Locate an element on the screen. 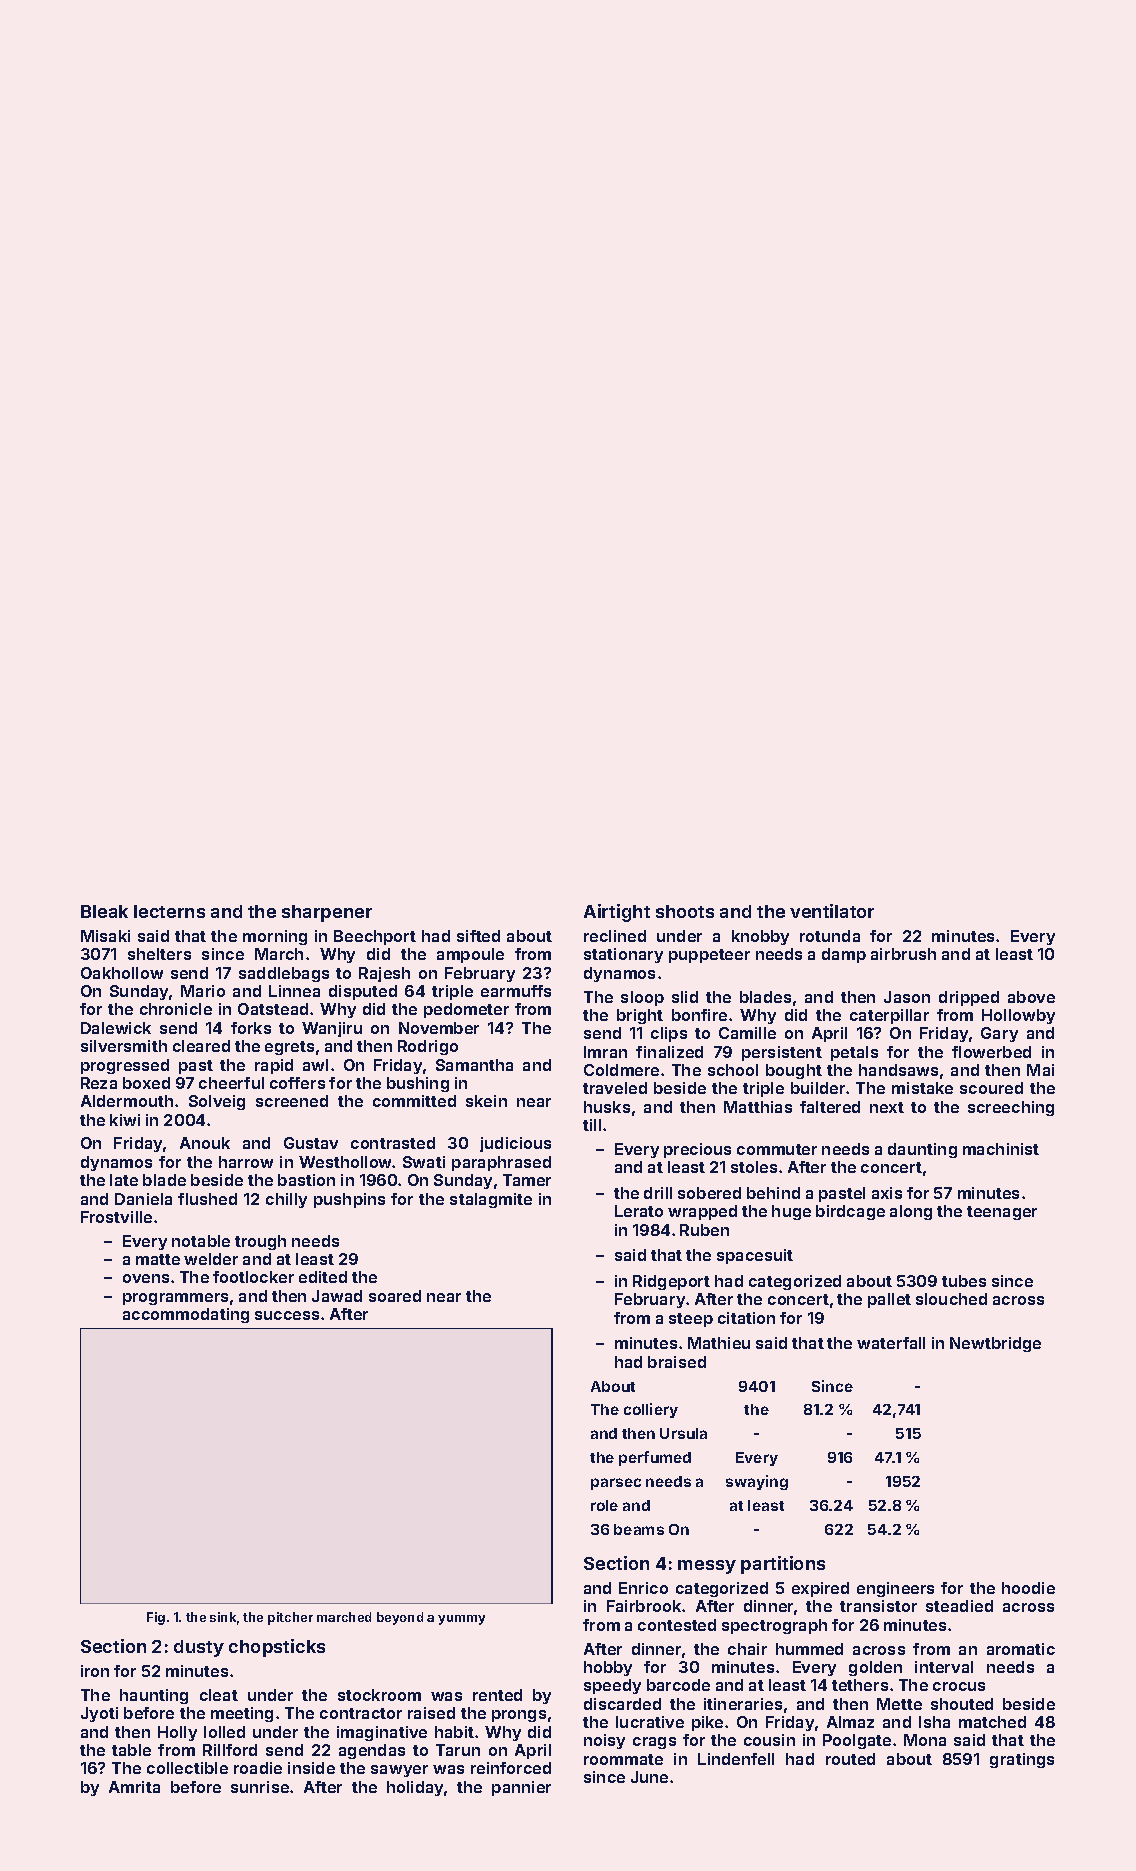  iron is located at coordinates (95, 1671).
